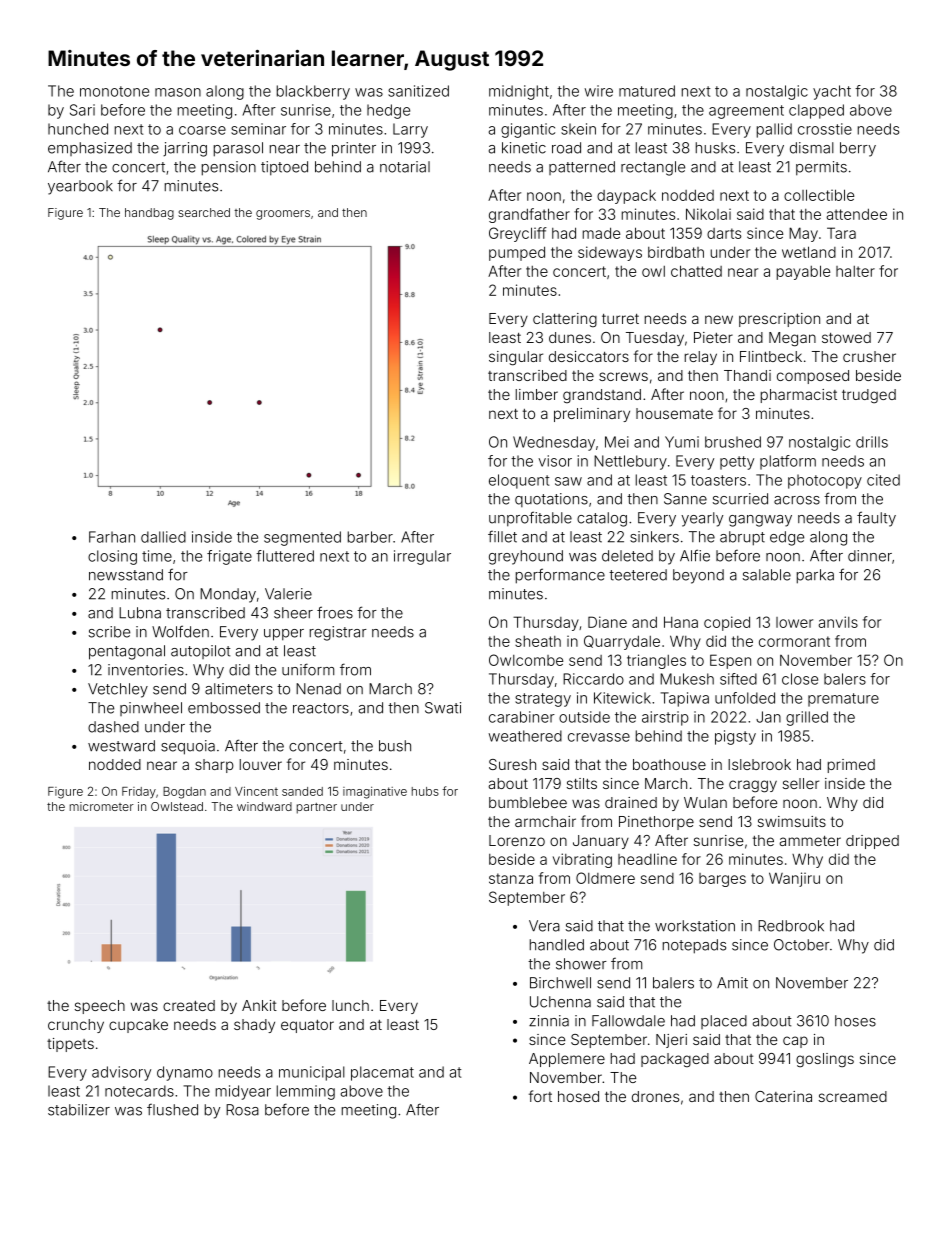 This document has width=952, height=1233. I want to click on desiccators, so click(589, 356).
